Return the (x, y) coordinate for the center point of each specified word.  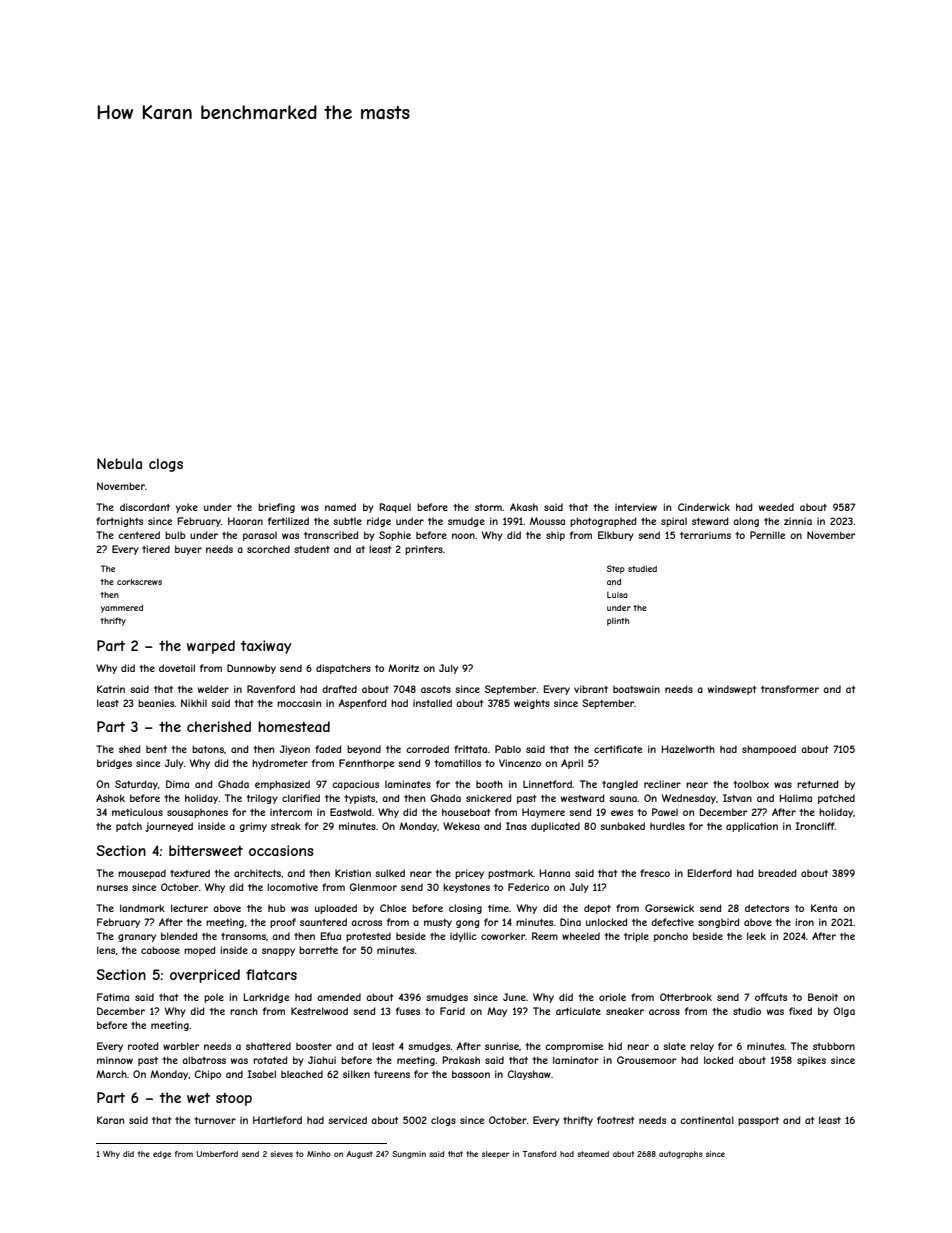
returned (818, 784)
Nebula (119, 463)
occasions (281, 850)
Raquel (395, 508)
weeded (776, 507)
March (111, 1074)
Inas (516, 826)
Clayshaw (529, 1075)
